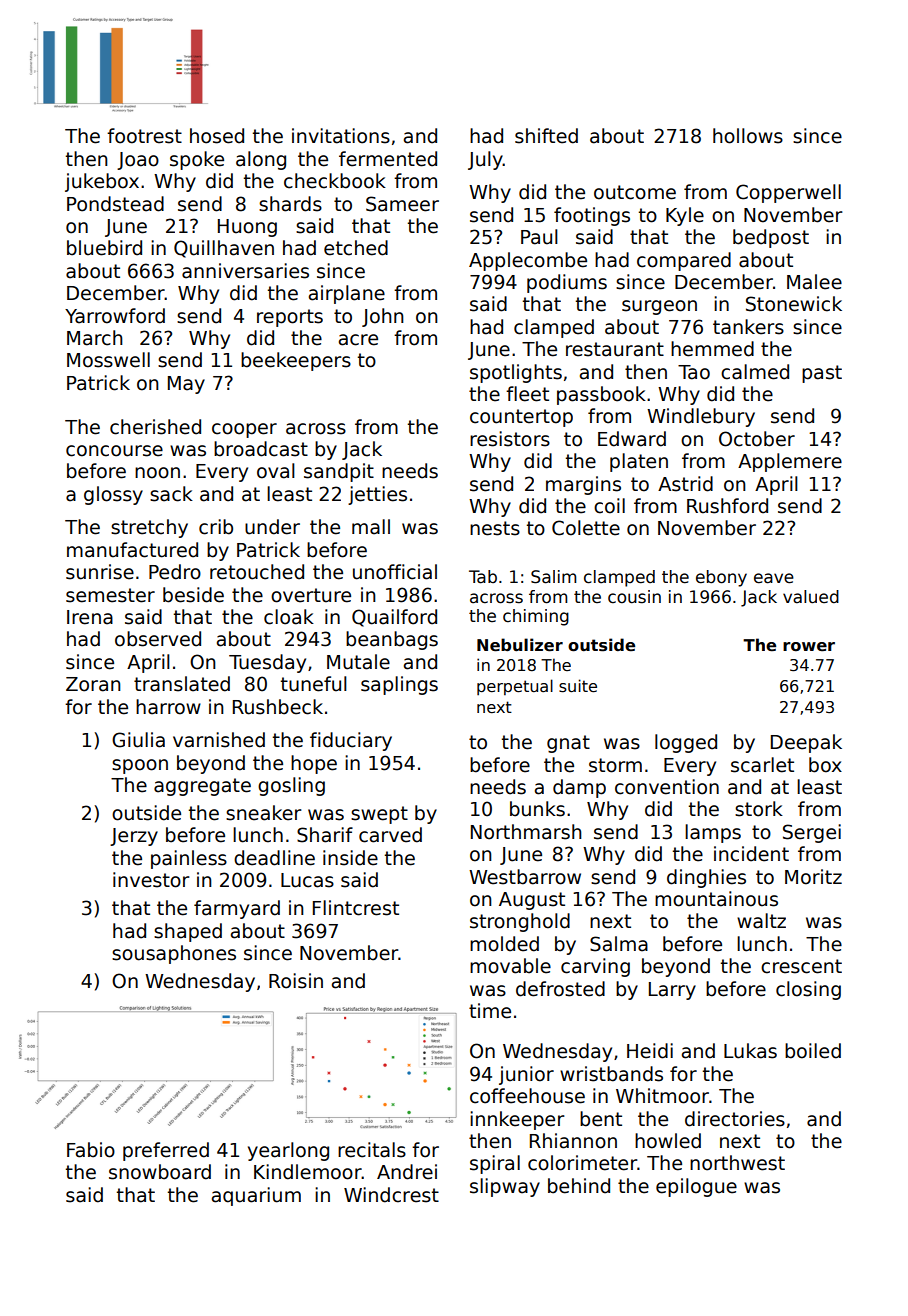 This screenshot has height=1316, width=908. Describe the element at coordinates (790, 462) in the screenshot. I see `Applemere` at that location.
